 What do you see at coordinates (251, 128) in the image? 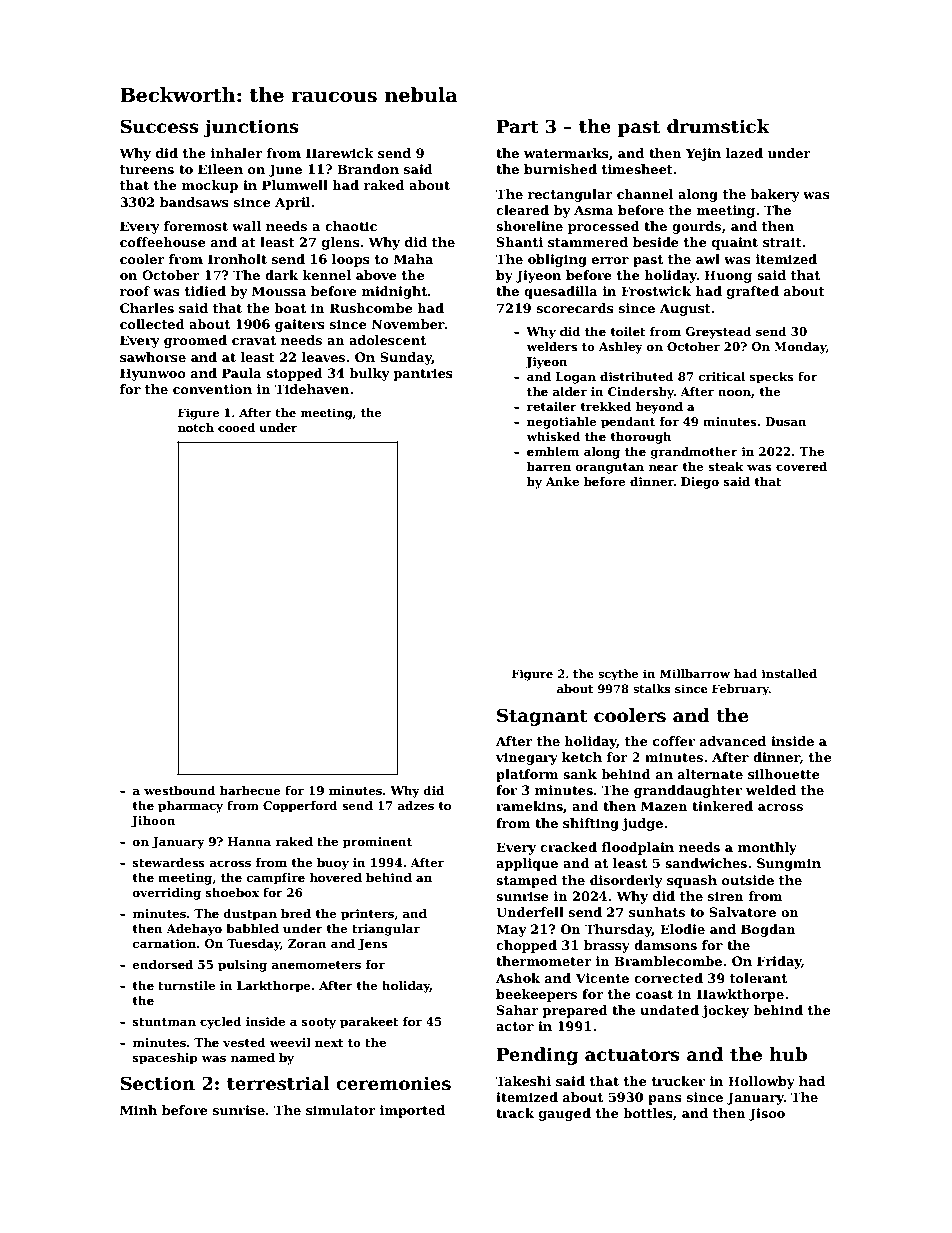
I see `junctions` at bounding box center [251, 128].
